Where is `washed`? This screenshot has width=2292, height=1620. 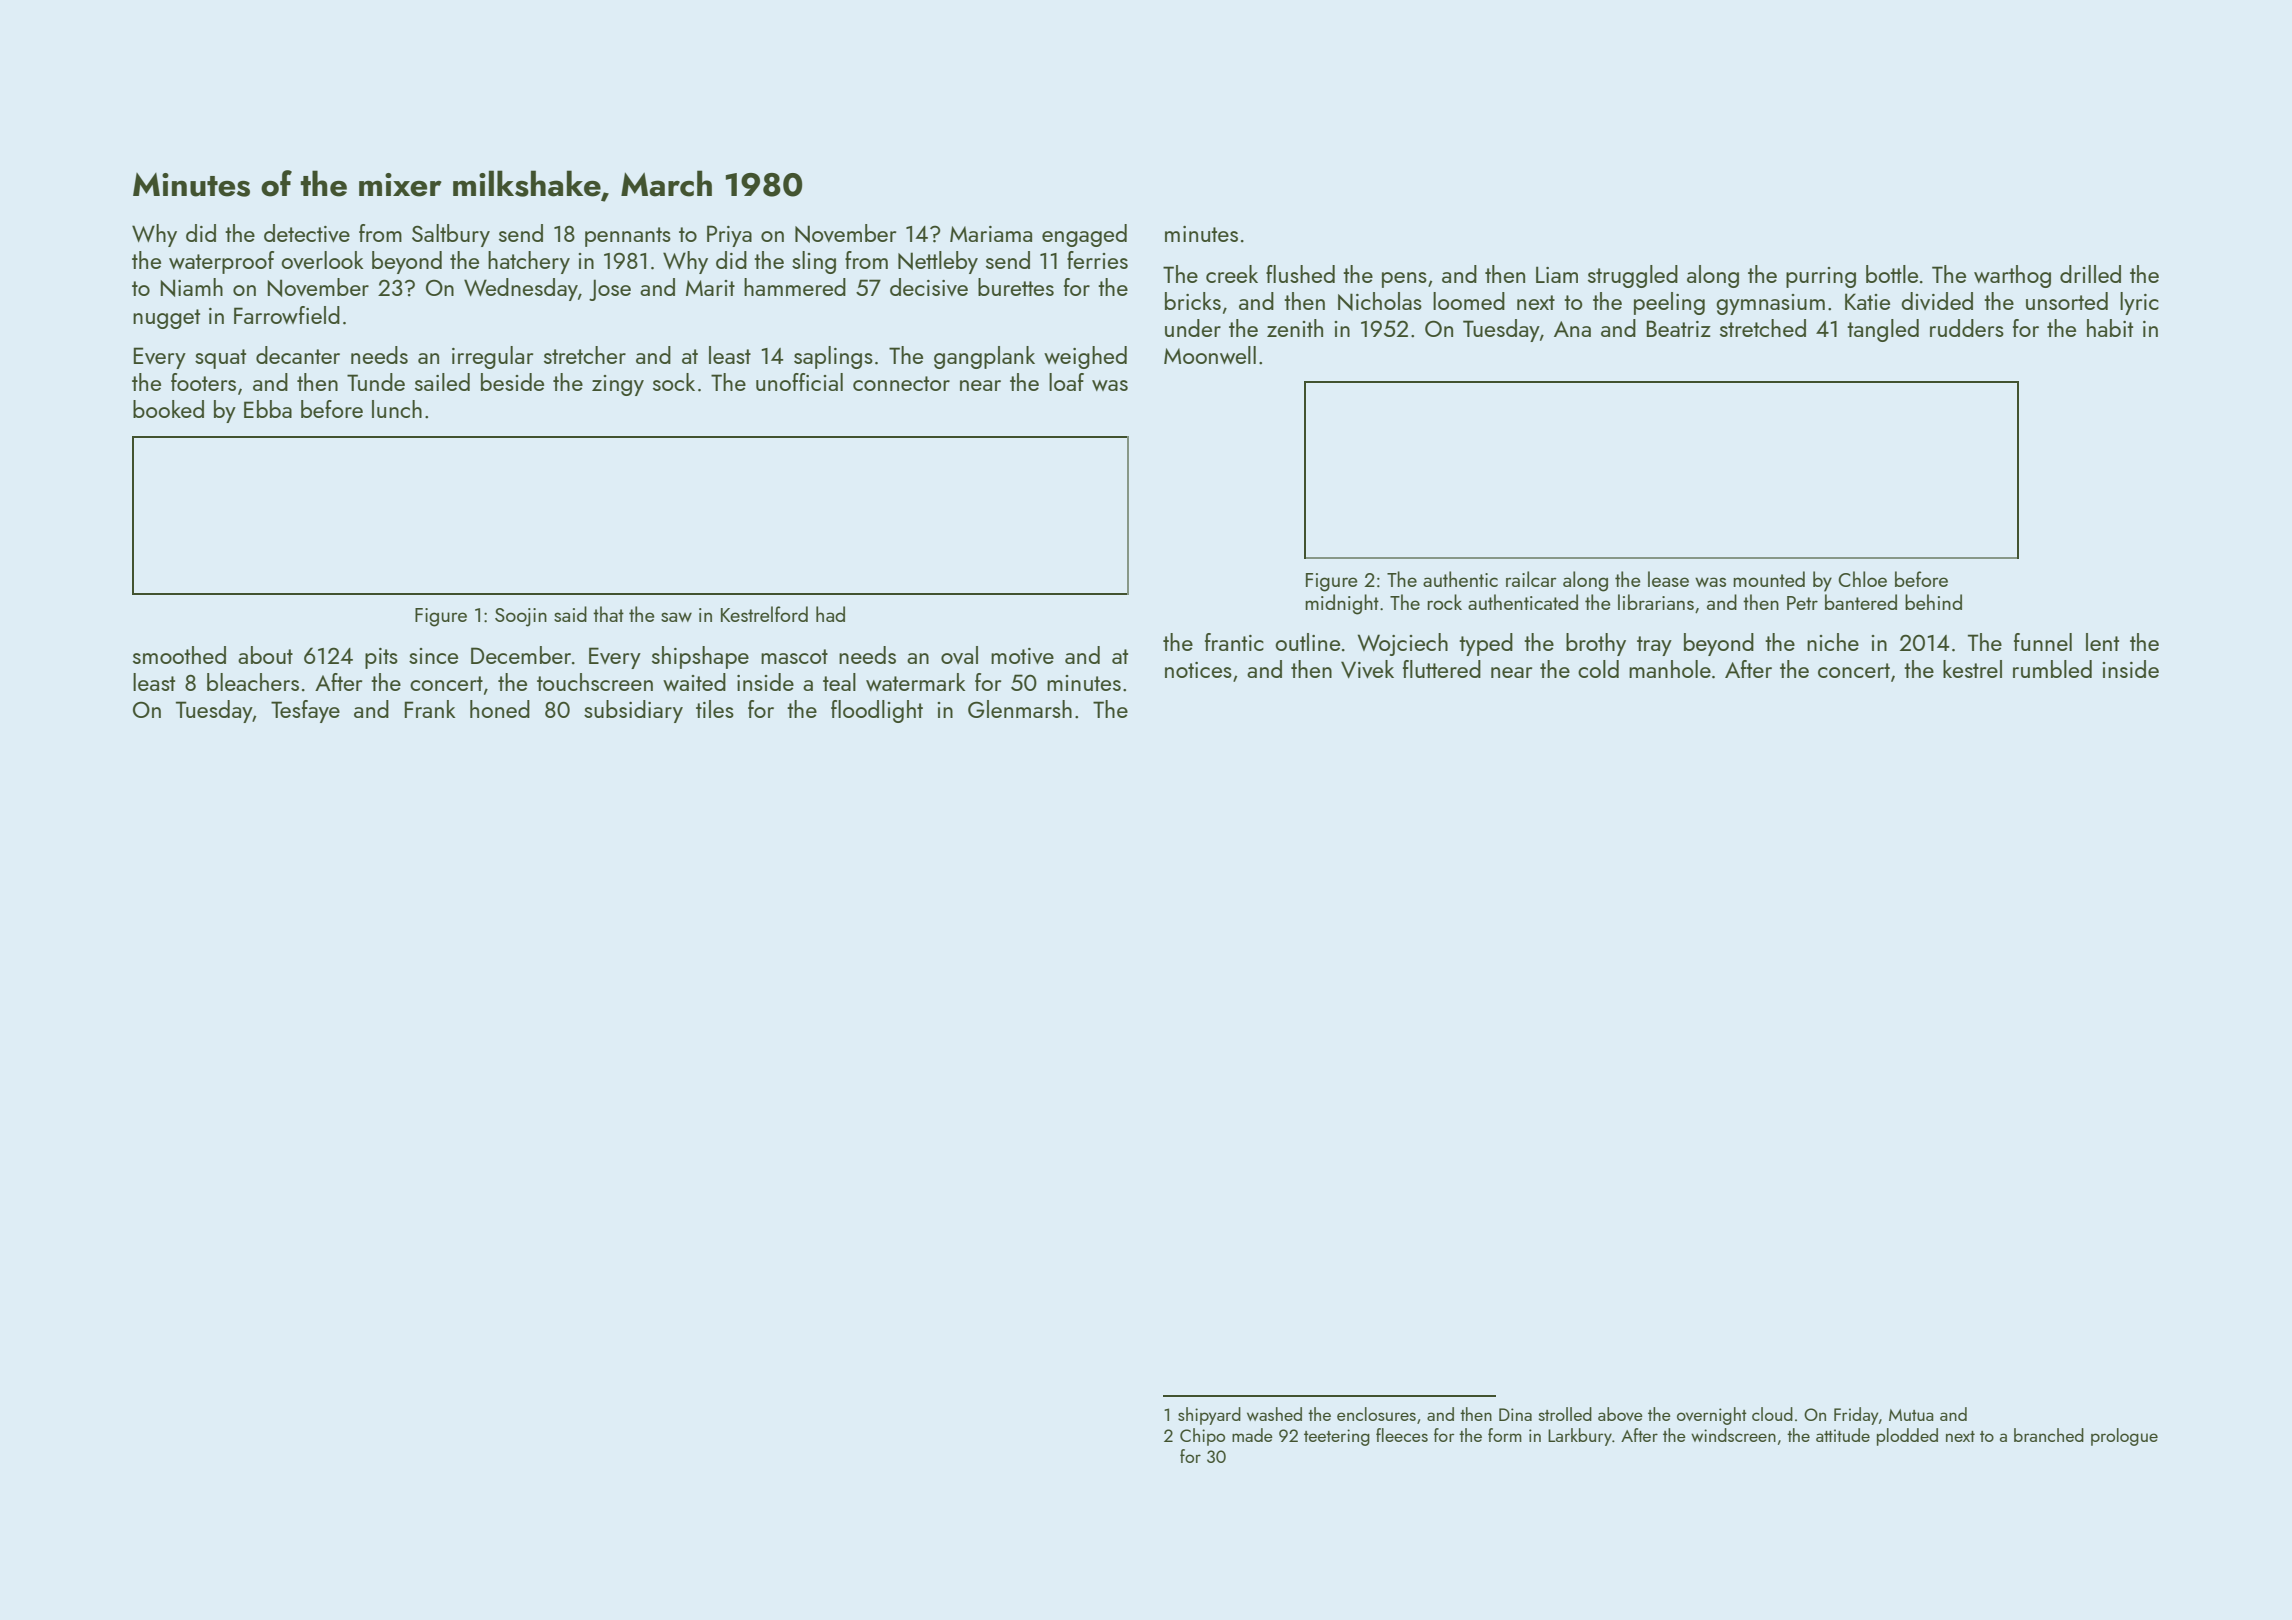
washed is located at coordinates (1274, 1414).
